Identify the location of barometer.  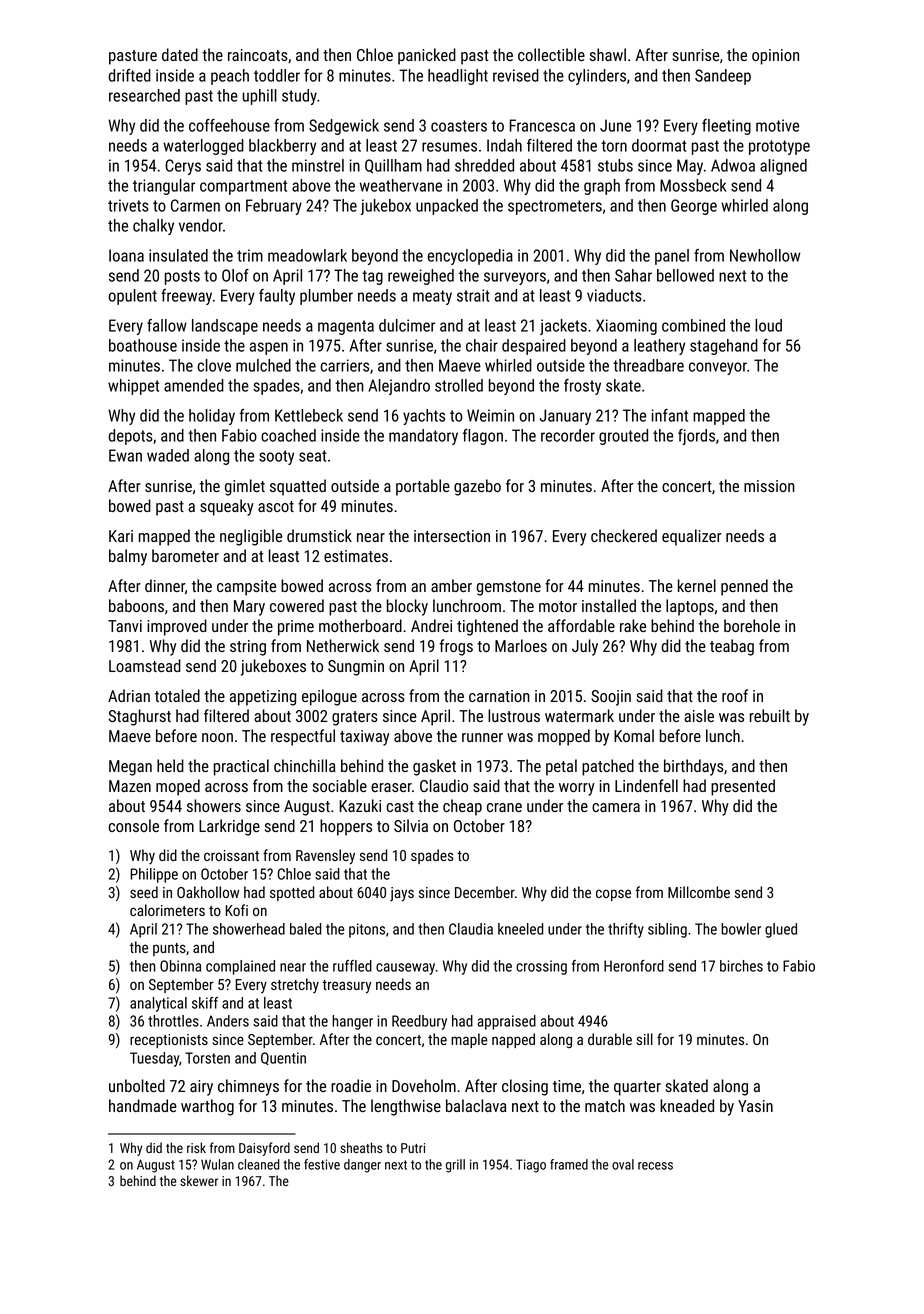
(185, 555).
